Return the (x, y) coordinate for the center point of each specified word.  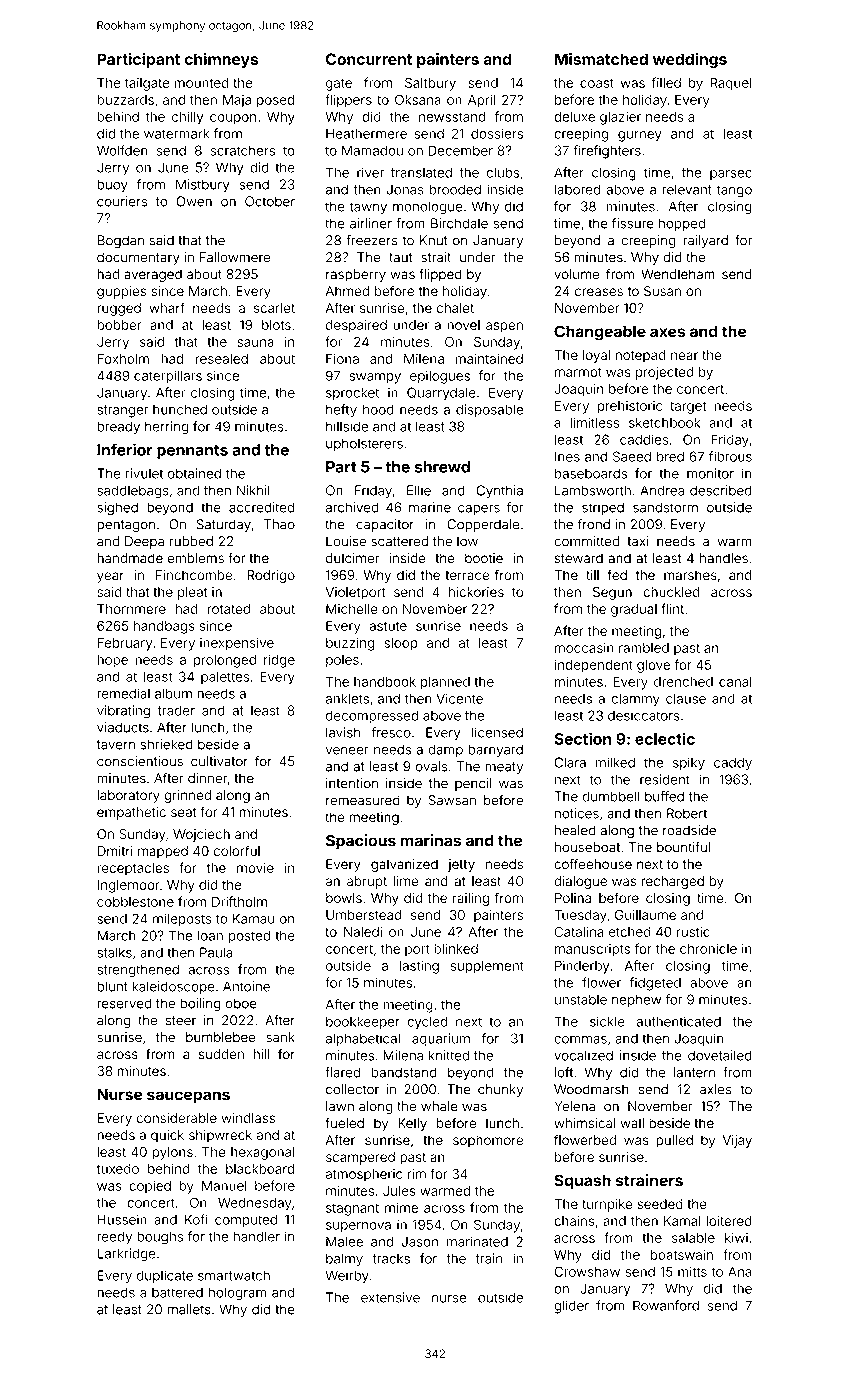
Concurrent (369, 59)
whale (439, 1106)
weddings (690, 60)
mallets (189, 1309)
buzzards (125, 100)
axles (716, 1089)
